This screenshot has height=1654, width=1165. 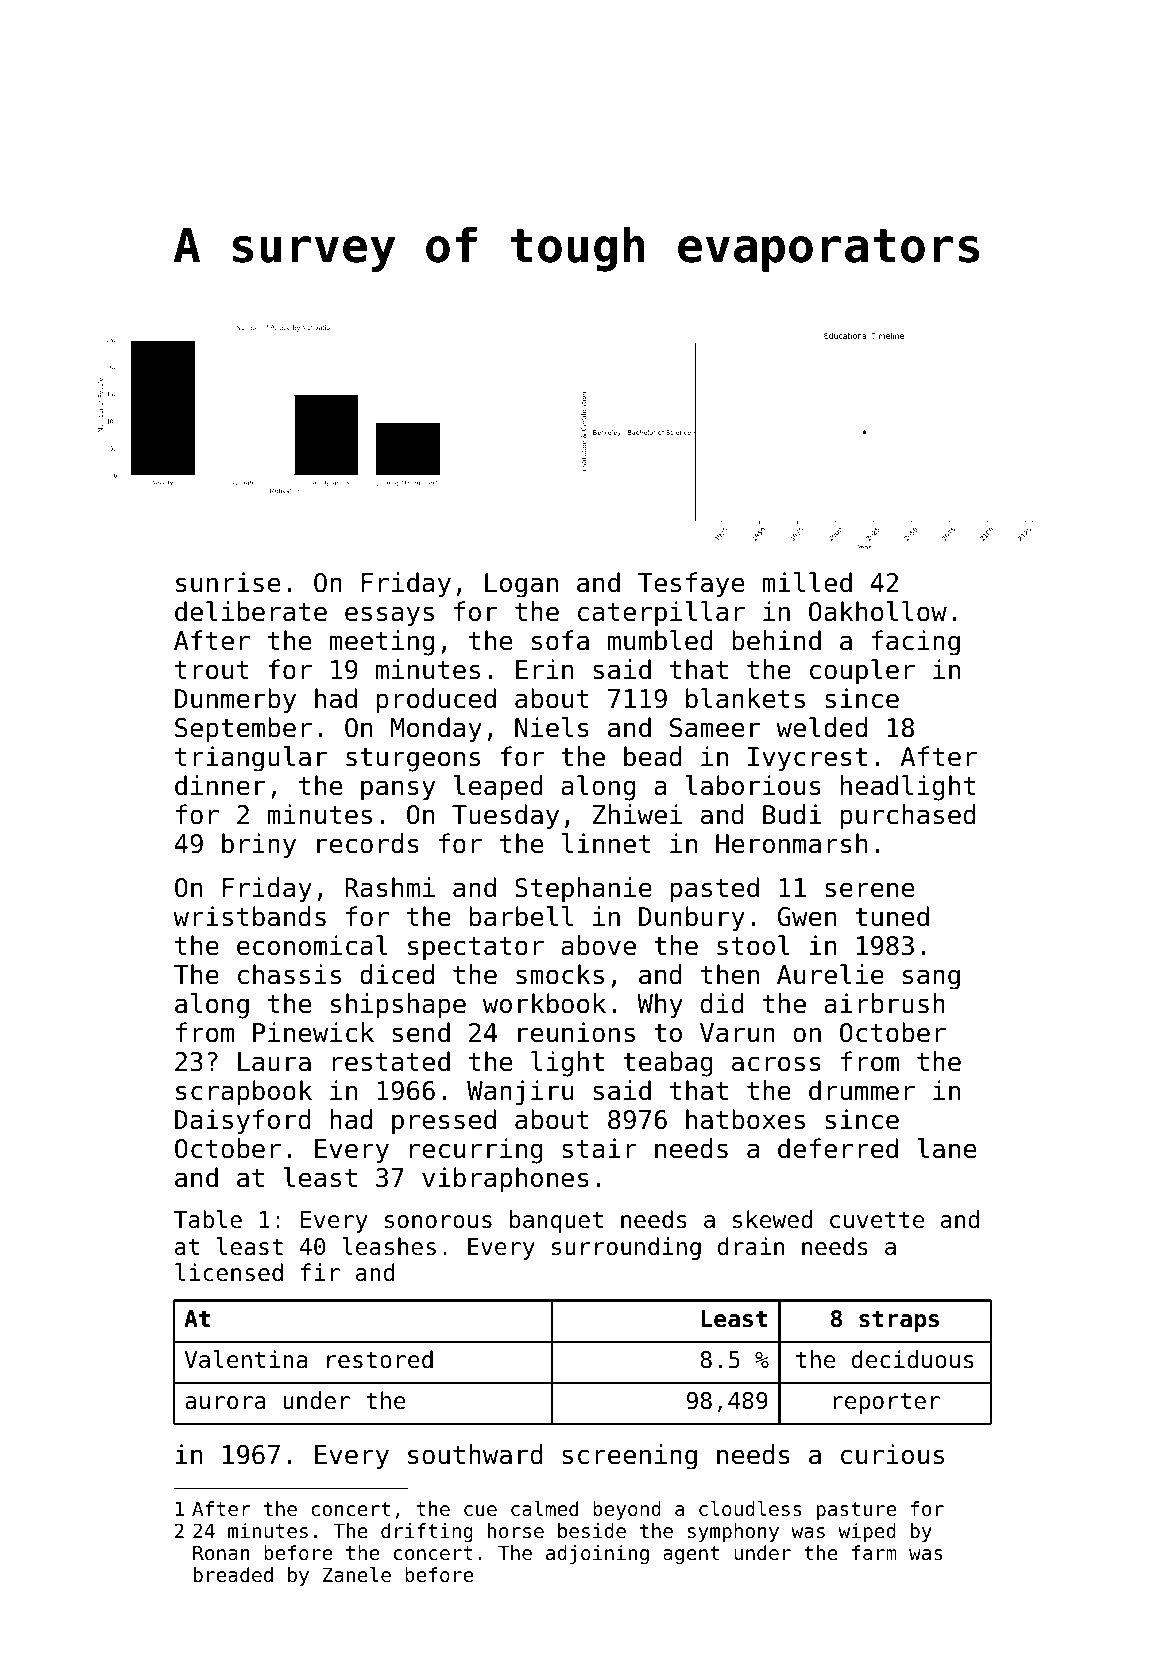 I want to click on sang, so click(x=931, y=979).
